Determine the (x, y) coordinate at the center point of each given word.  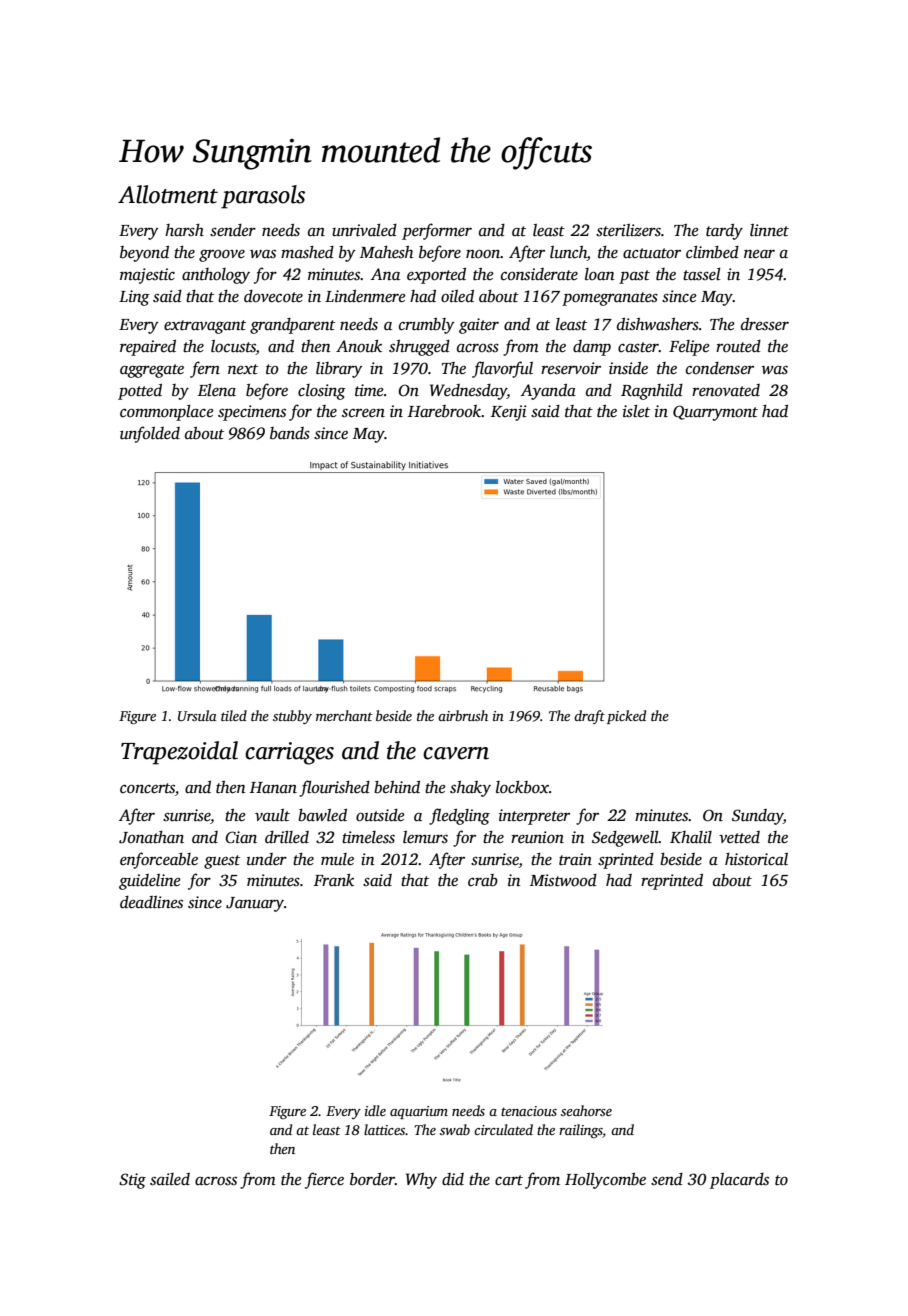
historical (756, 859)
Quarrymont (715, 413)
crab (483, 880)
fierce (324, 1180)
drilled (287, 837)
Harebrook (444, 411)
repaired (148, 348)
